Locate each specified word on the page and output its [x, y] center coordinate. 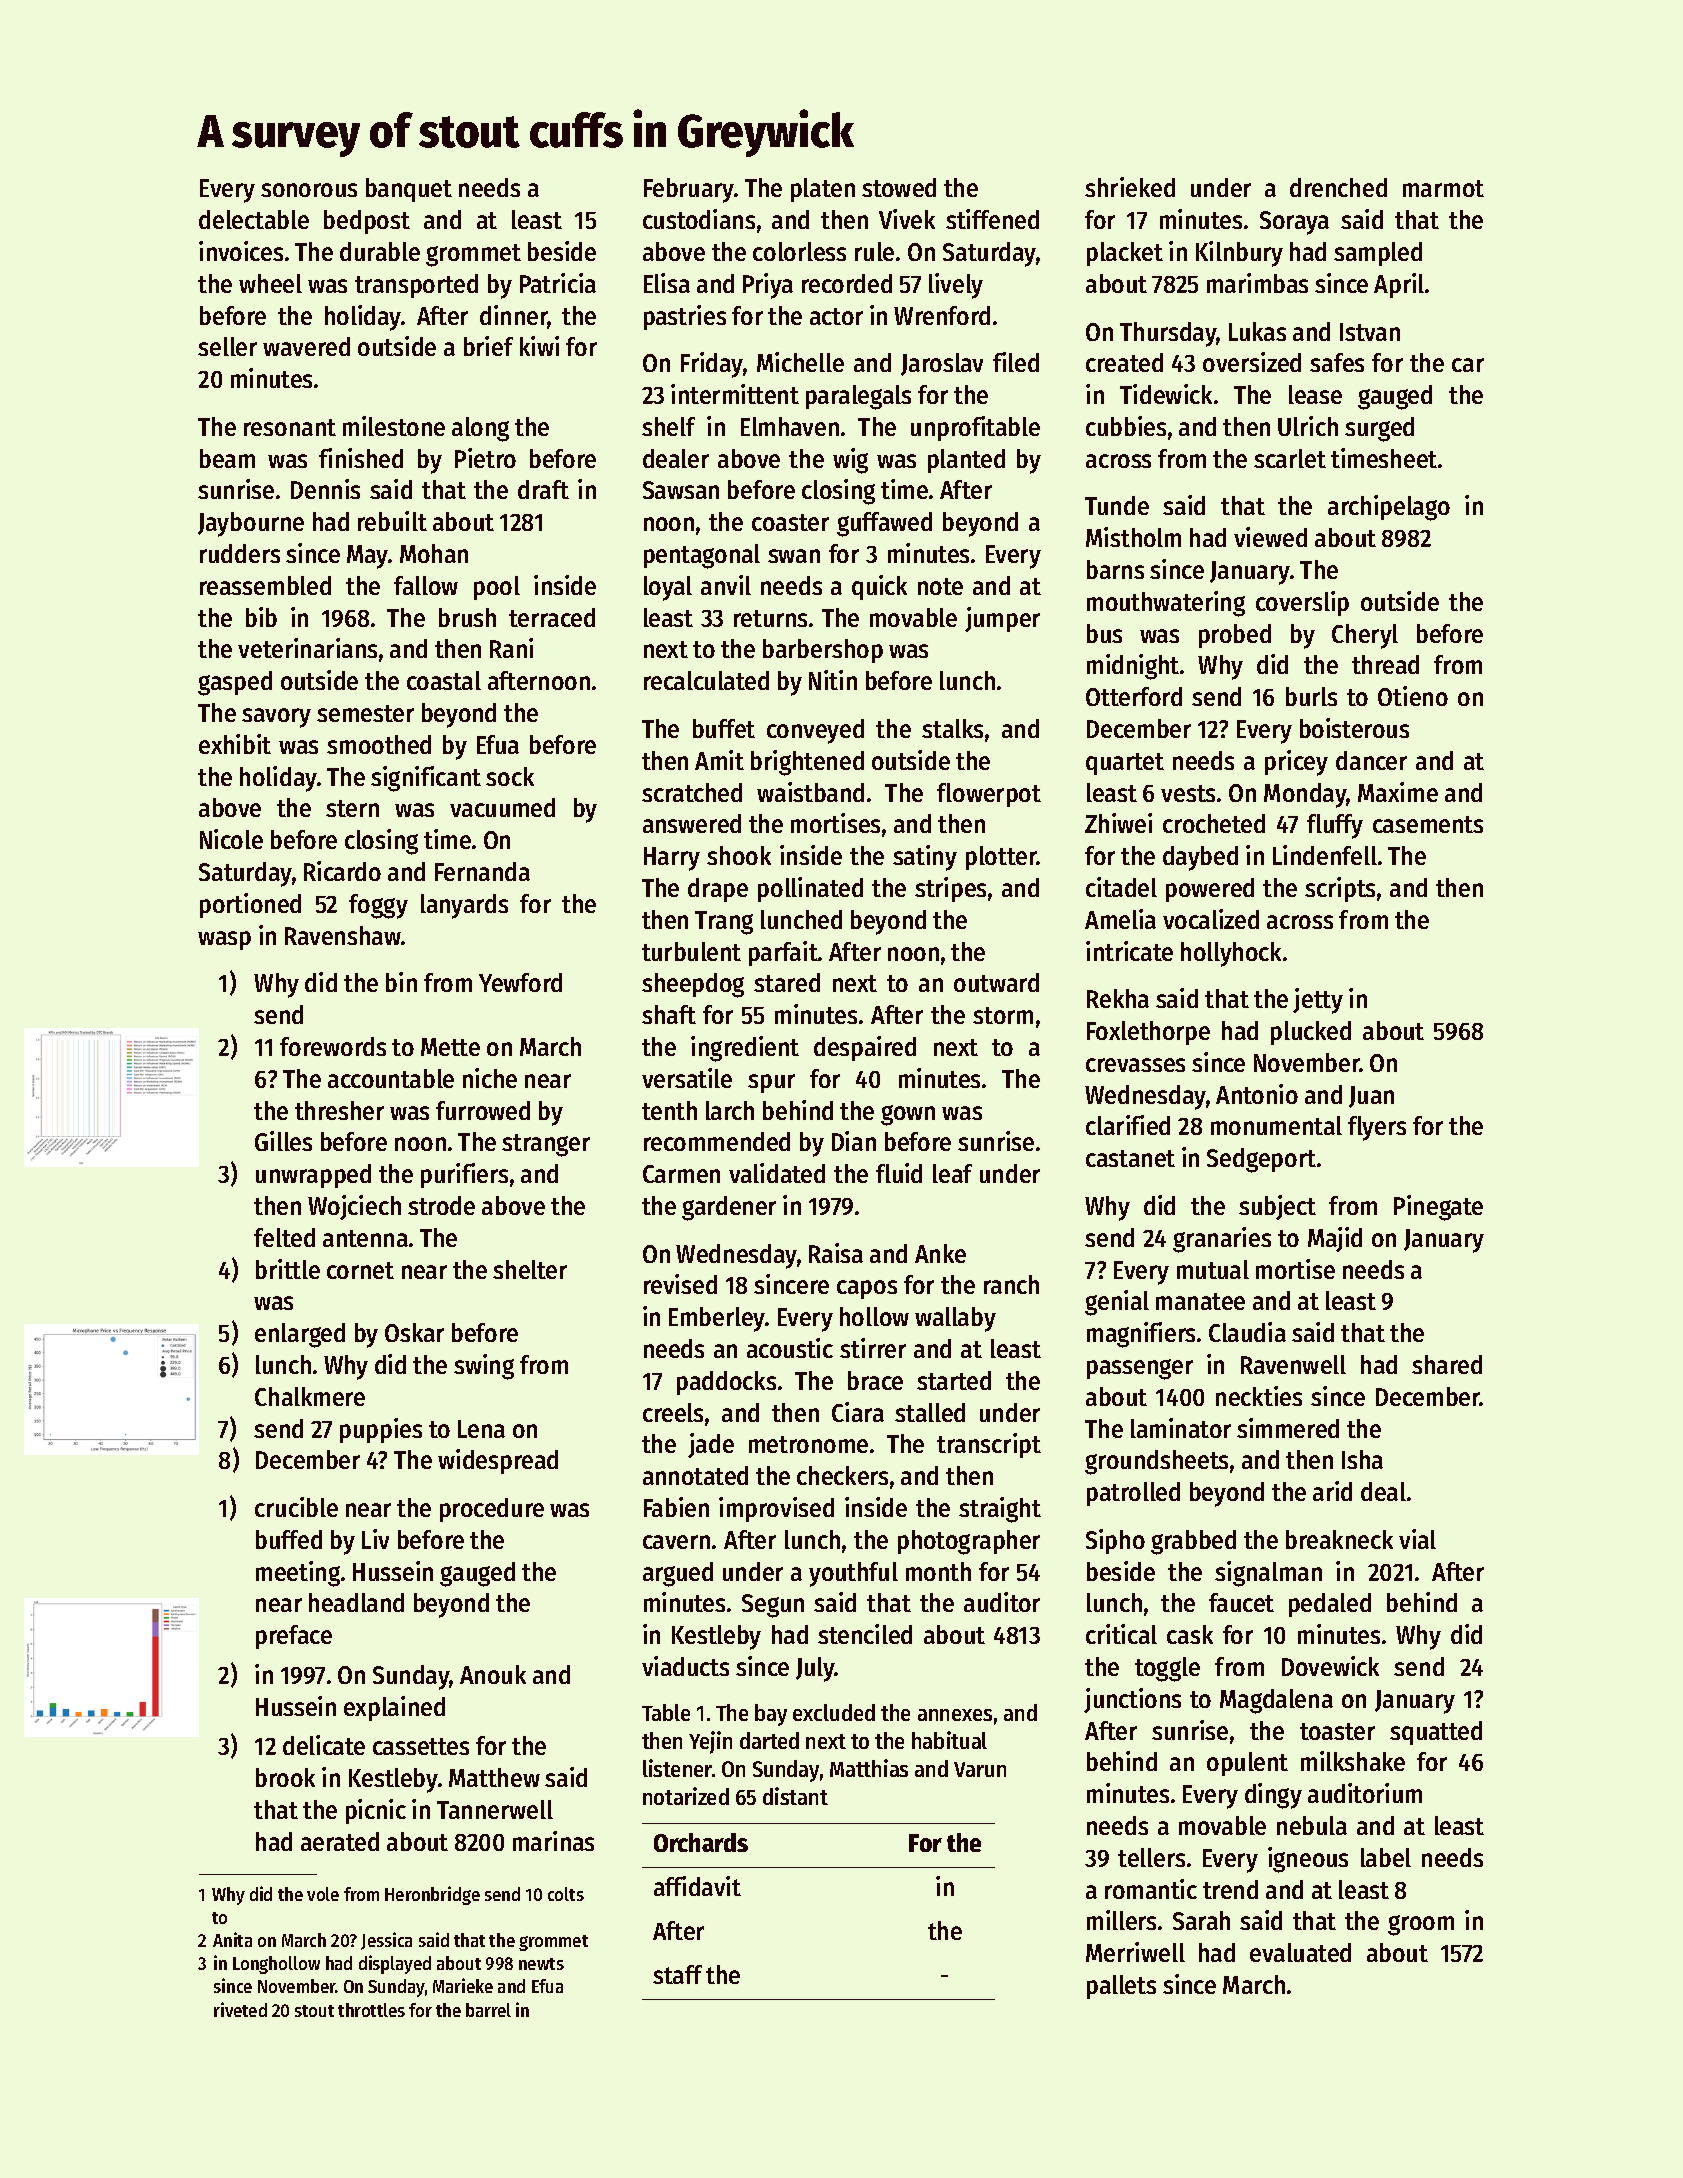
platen [823, 190]
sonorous [309, 190]
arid [1332, 1491]
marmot [1443, 188]
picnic [376, 1811]
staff [677, 1974]
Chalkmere [310, 1396]
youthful [853, 1574]
